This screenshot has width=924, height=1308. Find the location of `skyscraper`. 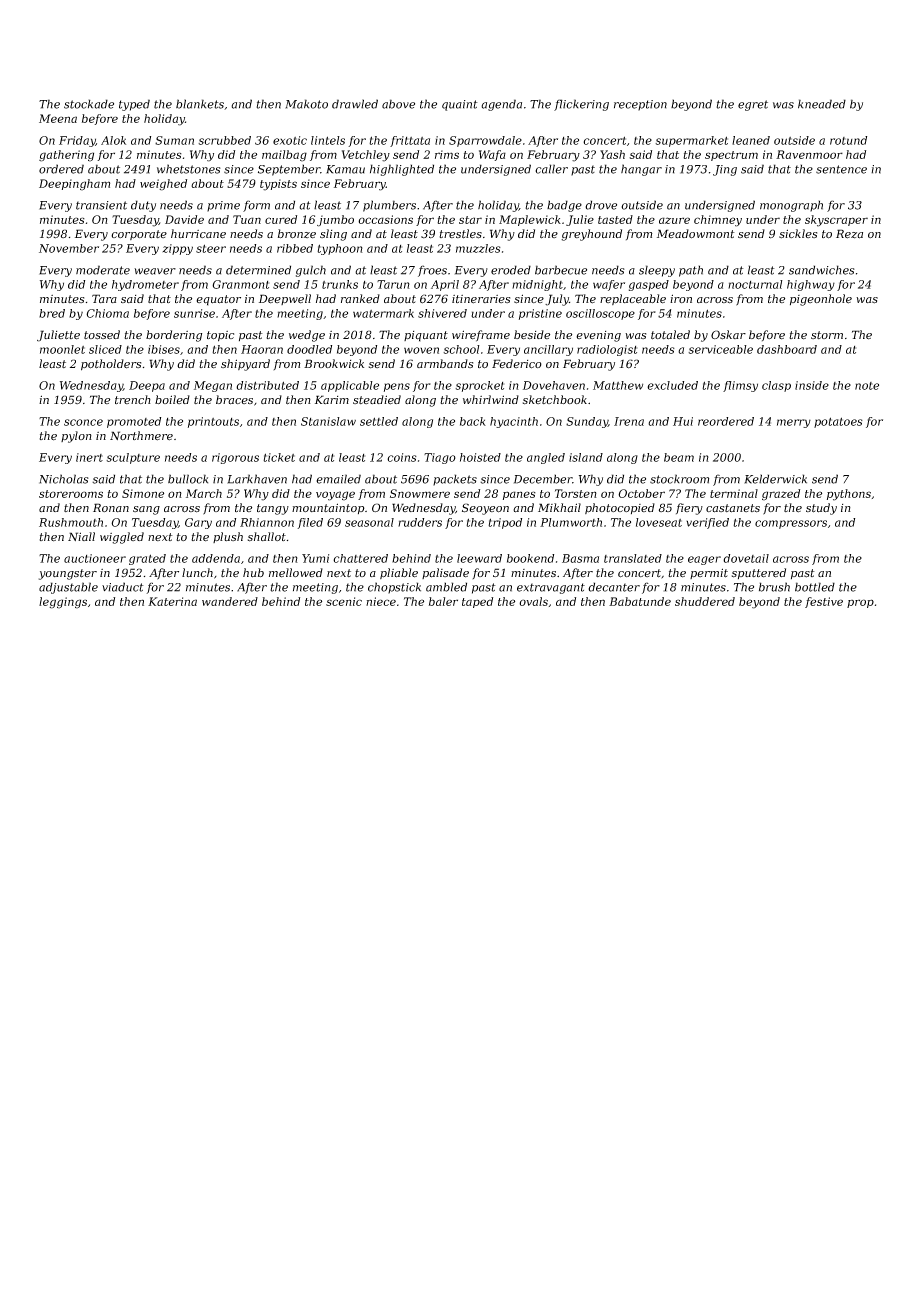

skyscraper is located at coordinates (836, 221).
